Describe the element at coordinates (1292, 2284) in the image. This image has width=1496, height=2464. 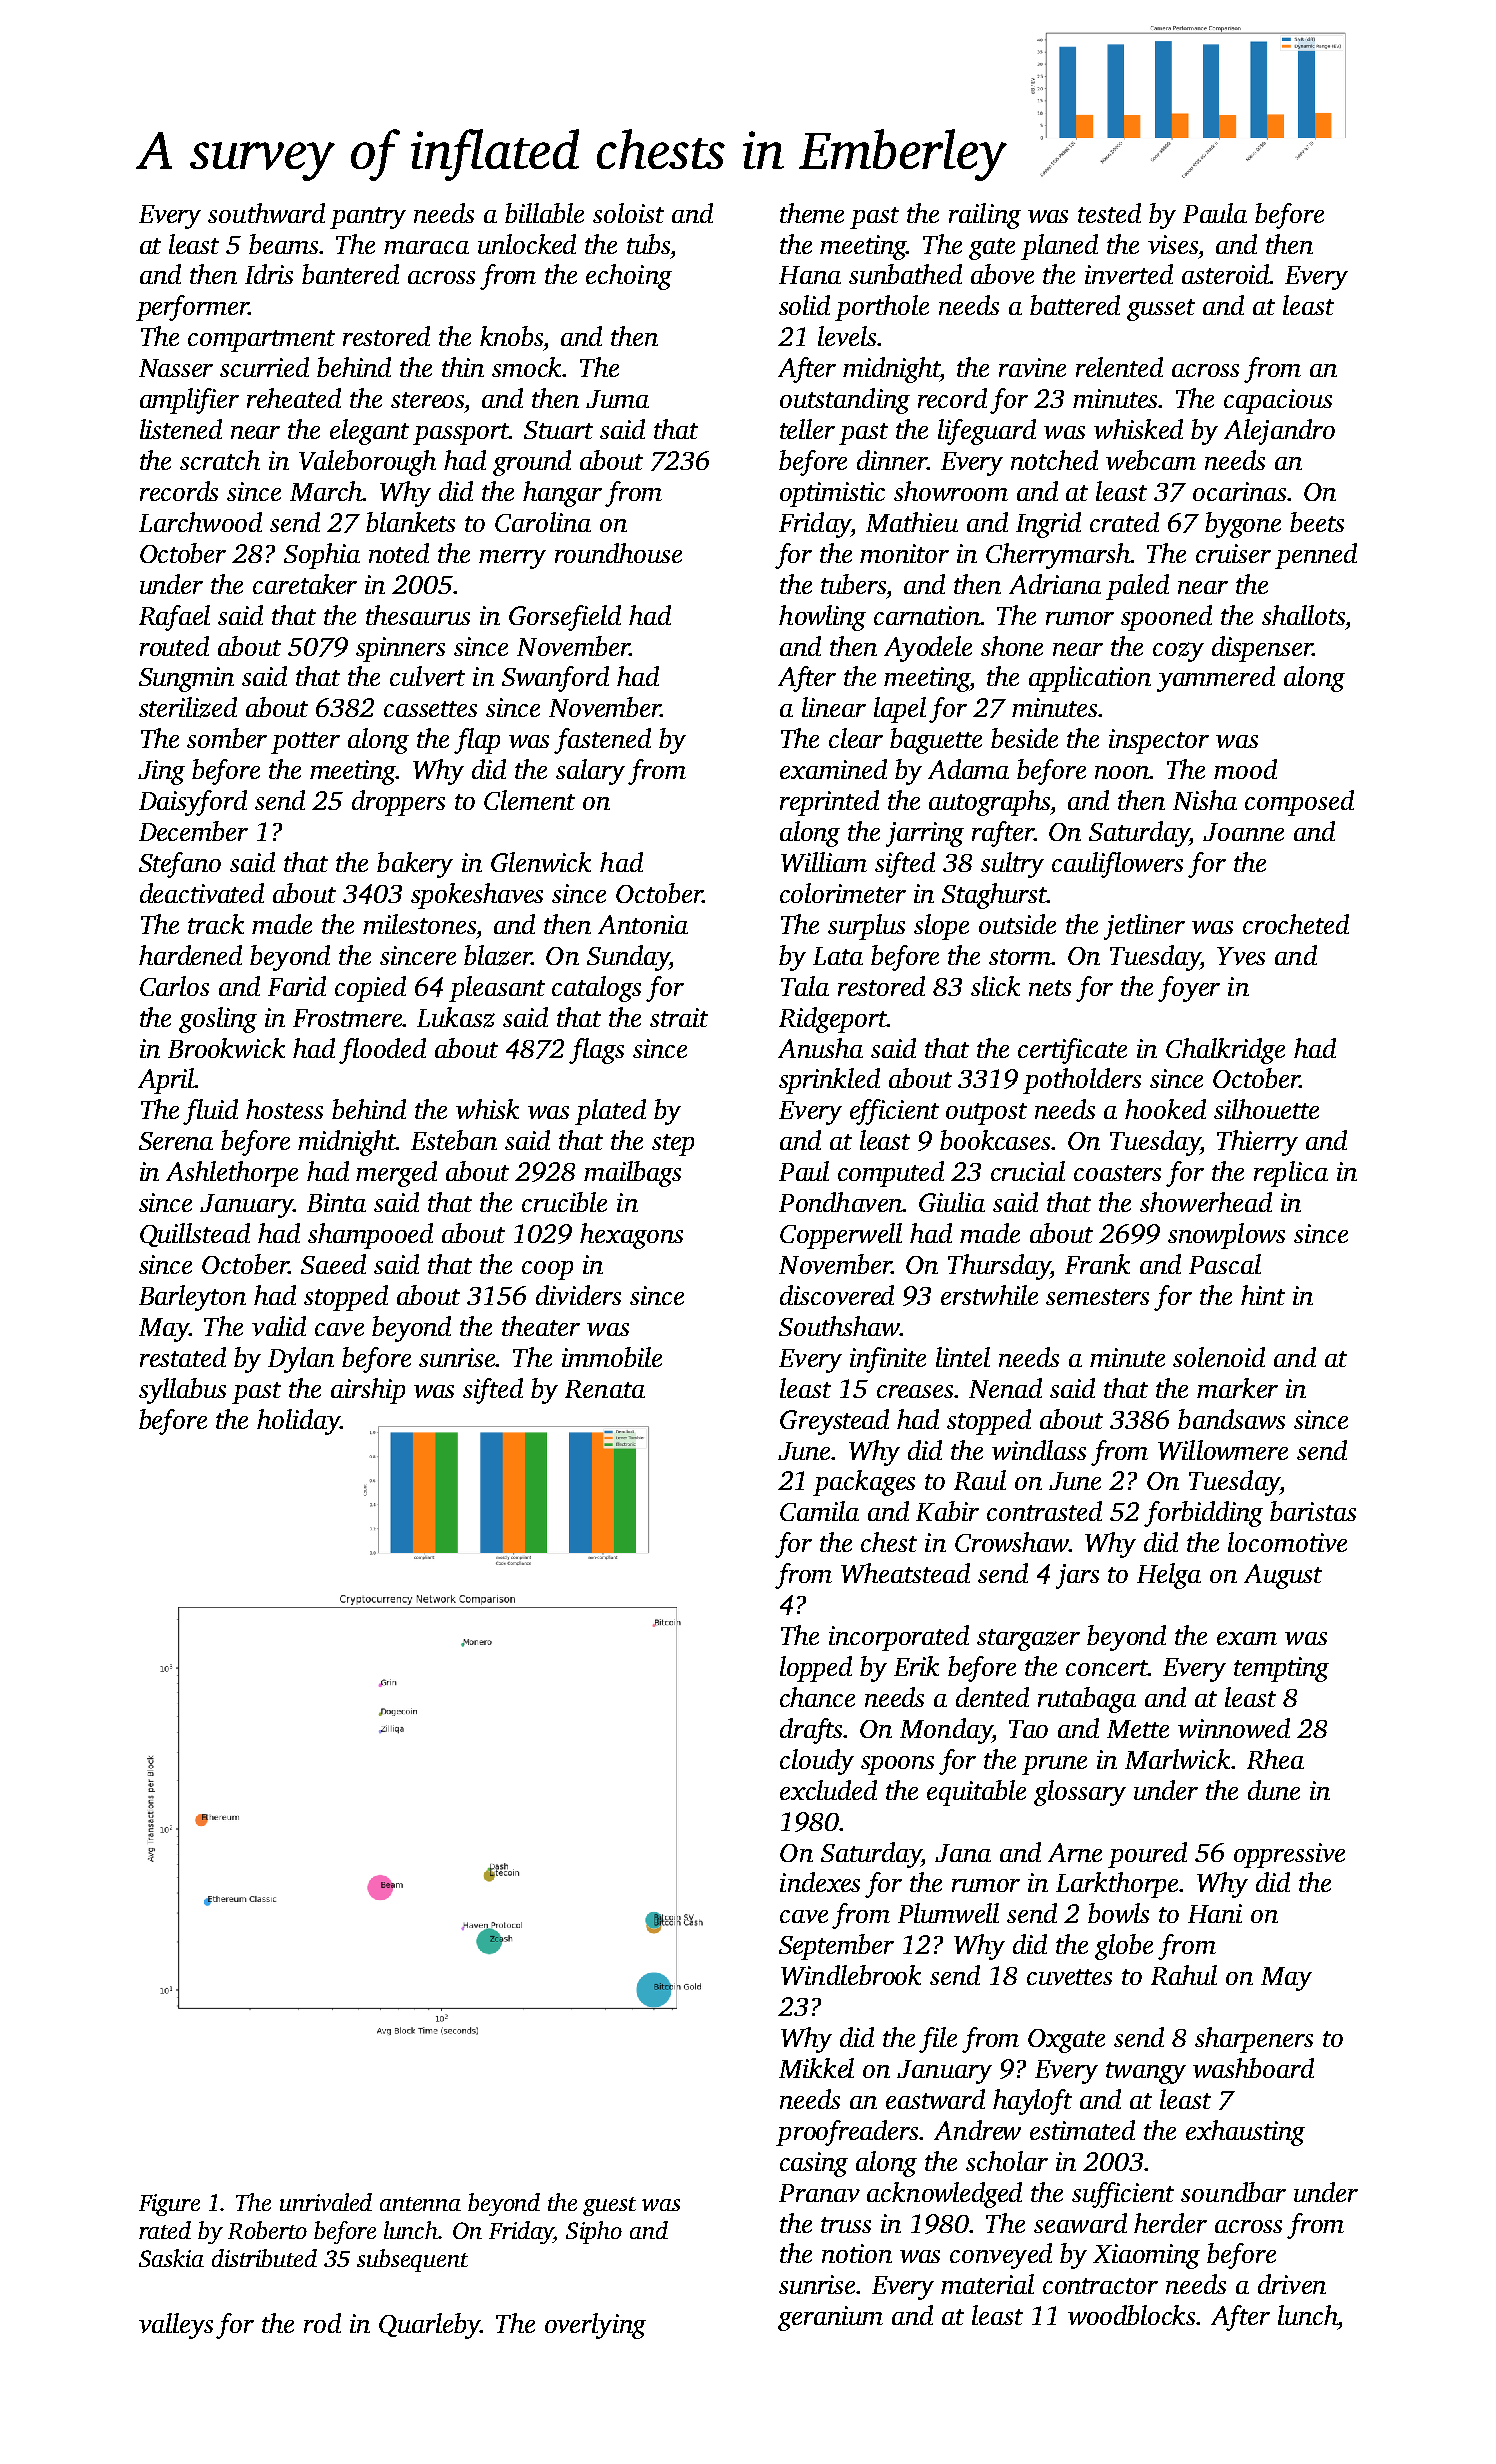
I see `driven` at that location.
